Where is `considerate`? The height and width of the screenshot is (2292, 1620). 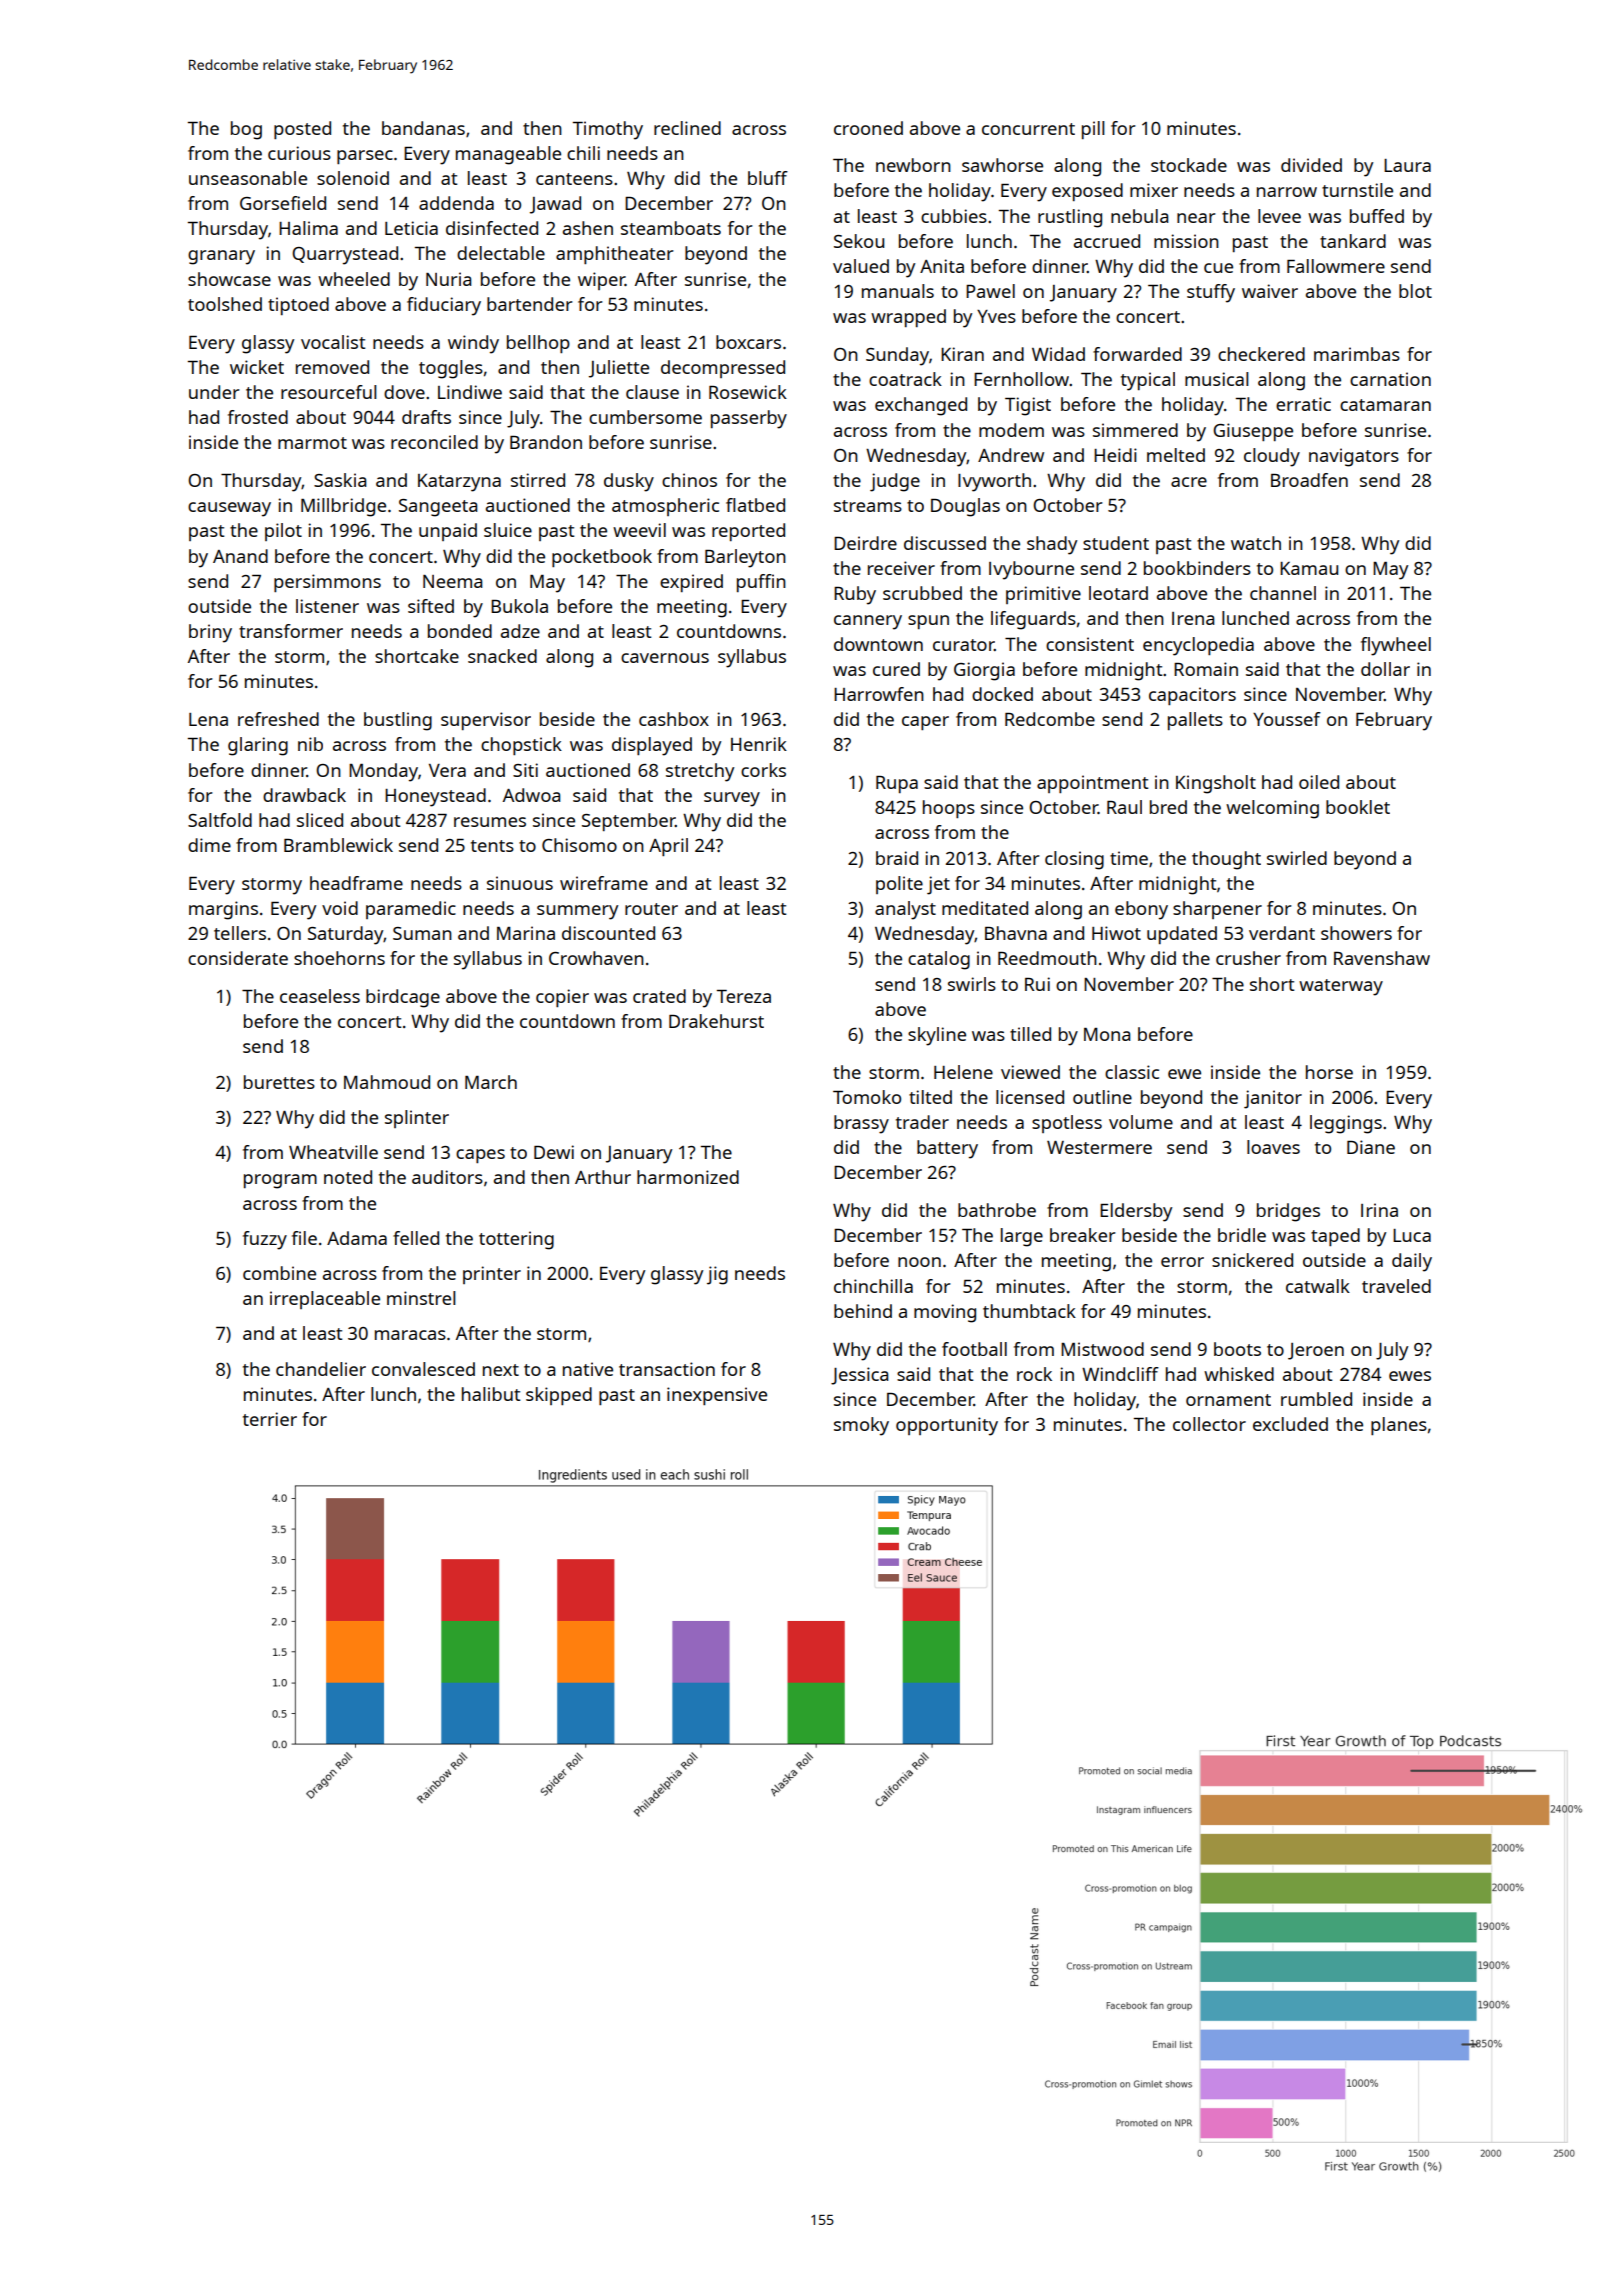 considerate is located at coordinates (238, 958).
